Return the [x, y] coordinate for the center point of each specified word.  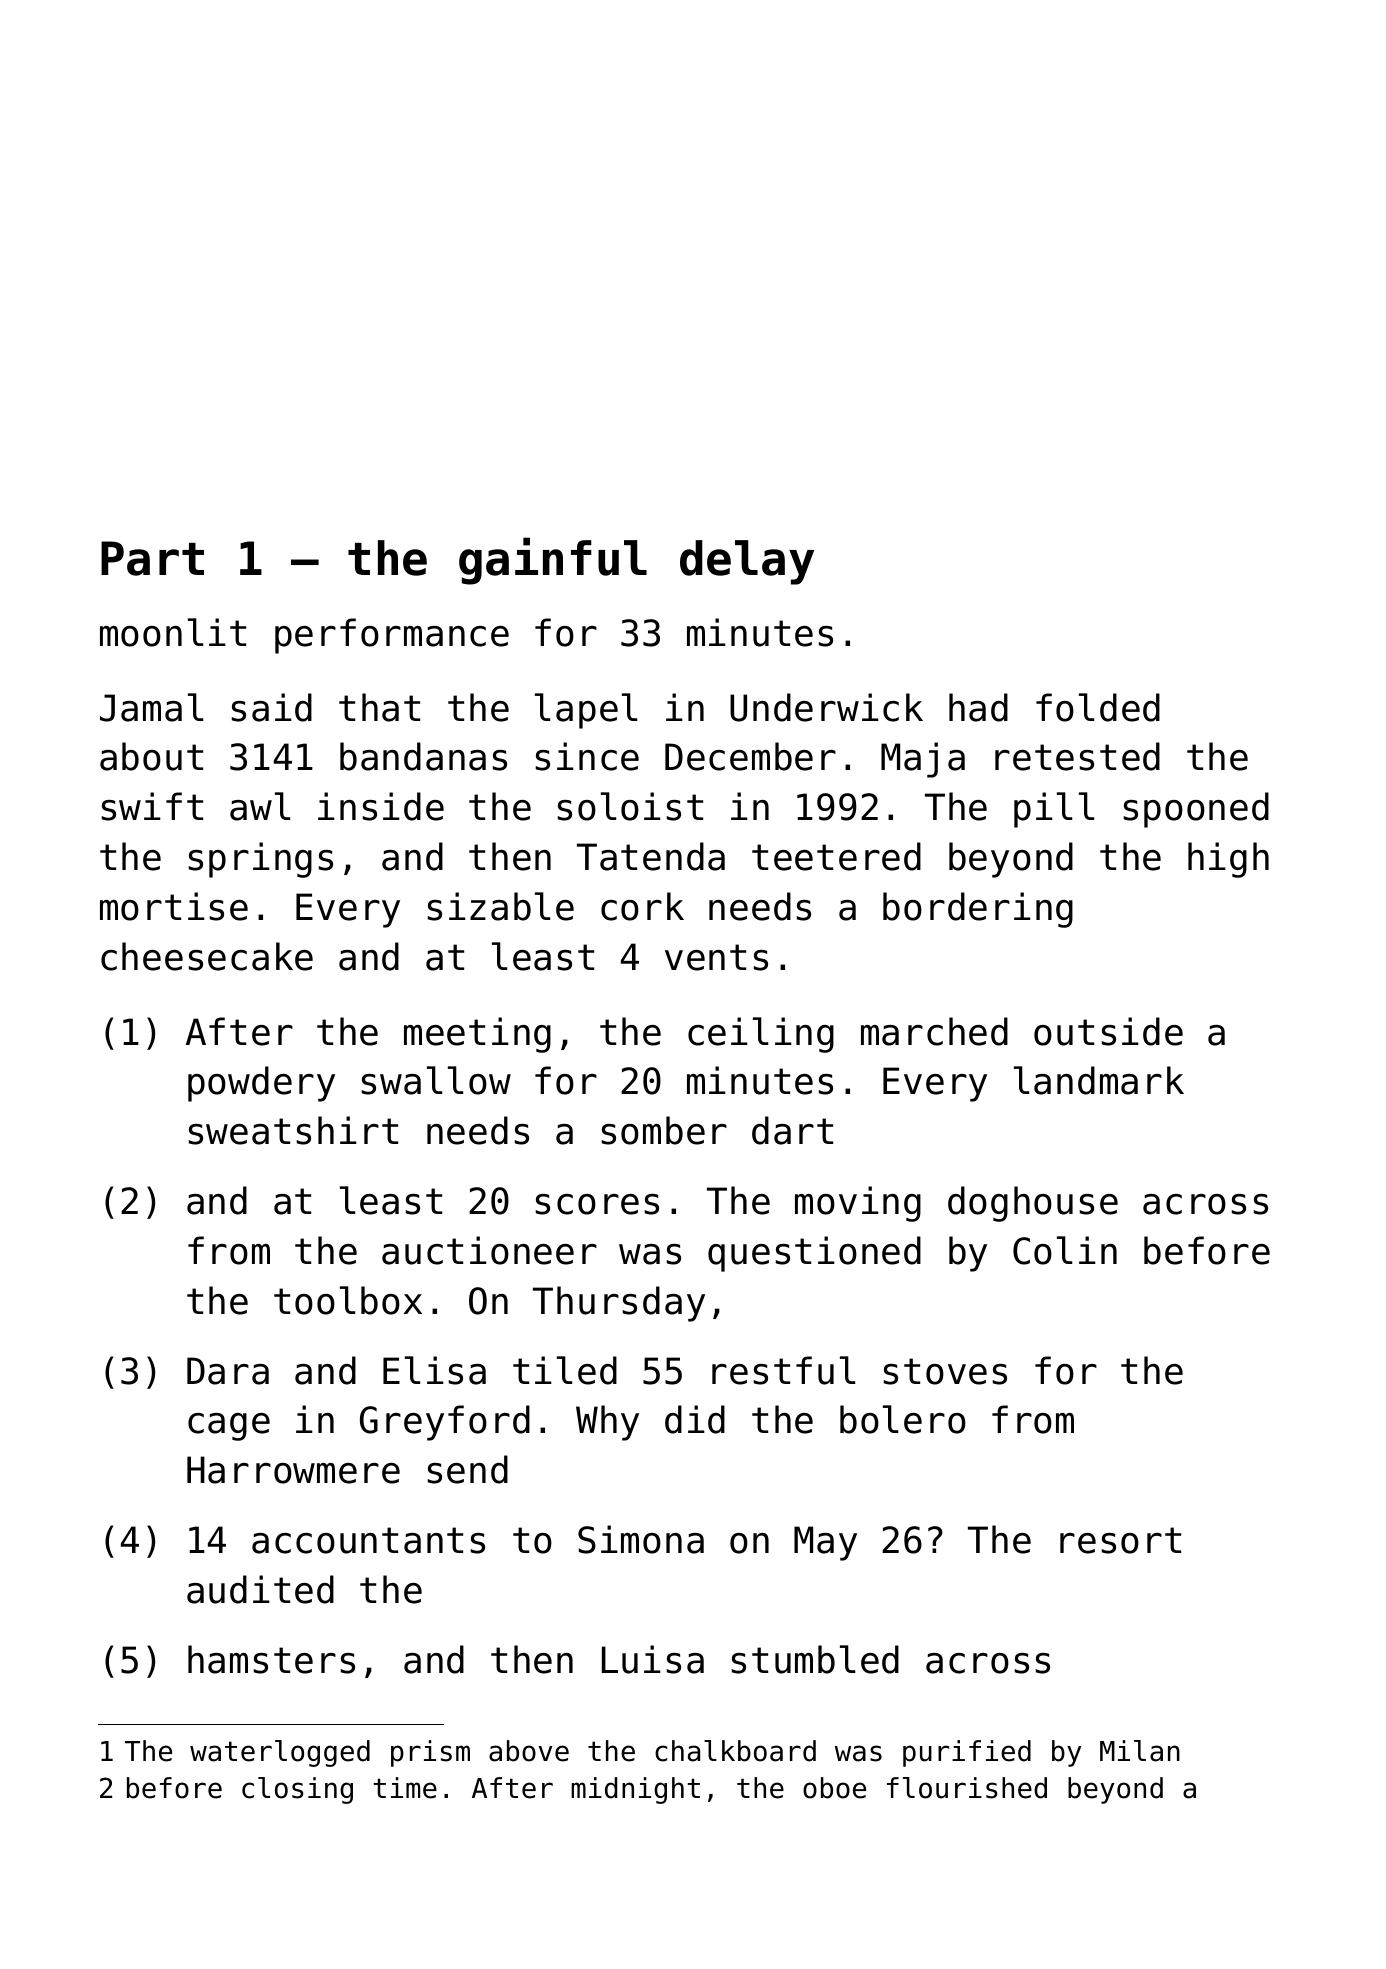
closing [297, 1790]
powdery [261, 1084]
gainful [553, 561]
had [978, 707]
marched [934, 1031]
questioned [814, 1254]
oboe [834, 1788]
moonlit [173, 632]
